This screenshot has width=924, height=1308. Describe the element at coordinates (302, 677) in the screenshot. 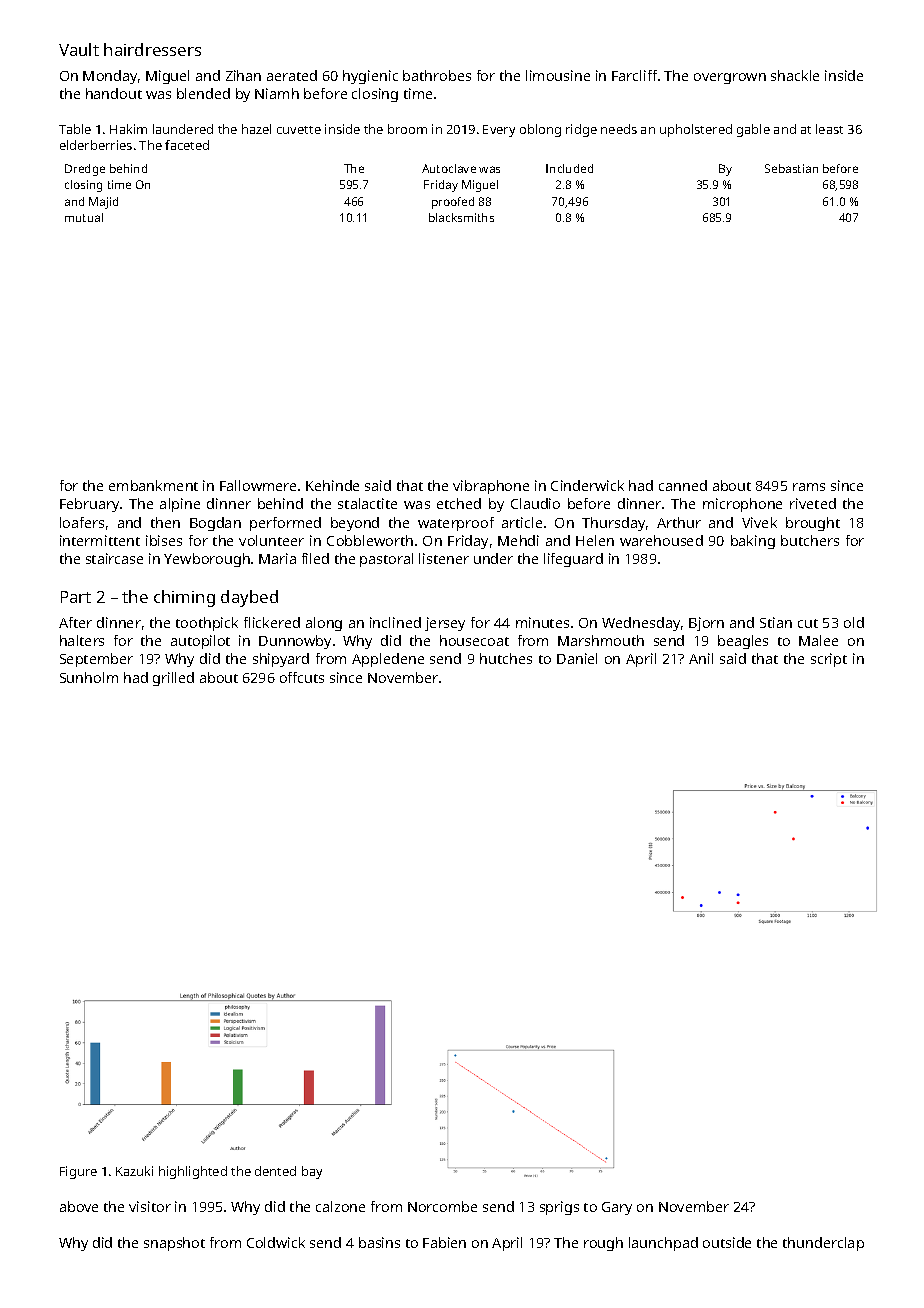

I see `offcuts` at that location.
